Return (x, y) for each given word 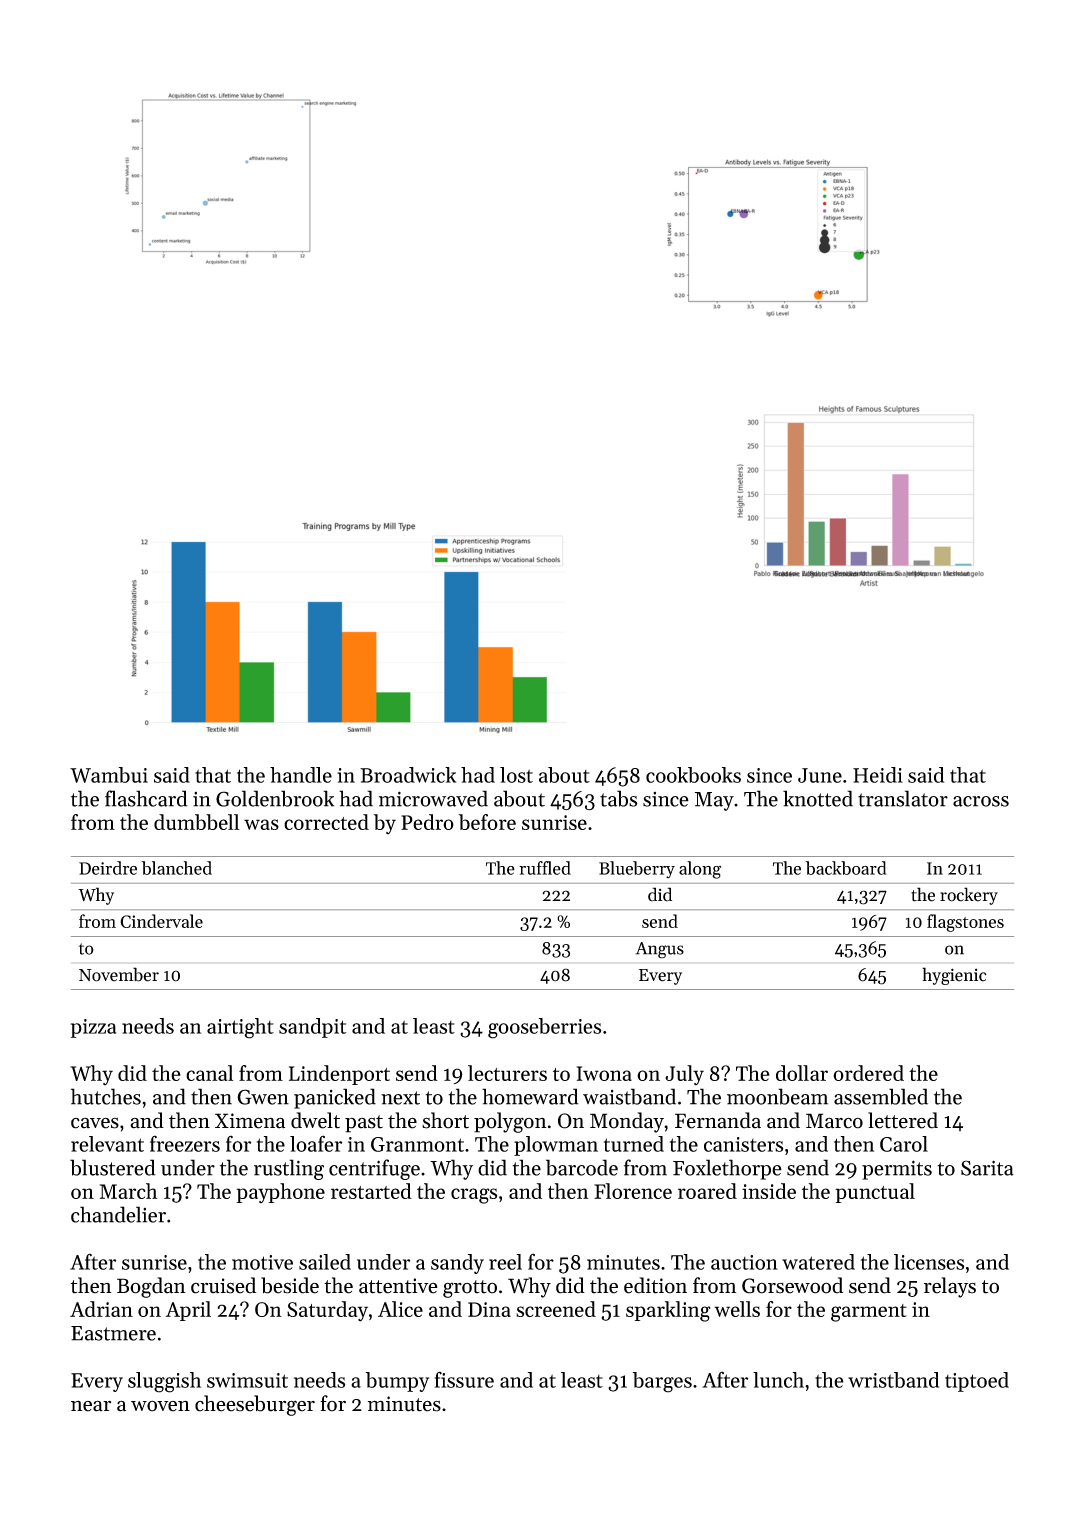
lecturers (507, 1073)
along (700, 870)
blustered (113, 1167)
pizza (94, 1028)
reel (505, 1262)
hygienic (954, 976)
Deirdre (108, 868)
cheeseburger (255, 1405)
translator (903, 798)
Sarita (987, 1168)
